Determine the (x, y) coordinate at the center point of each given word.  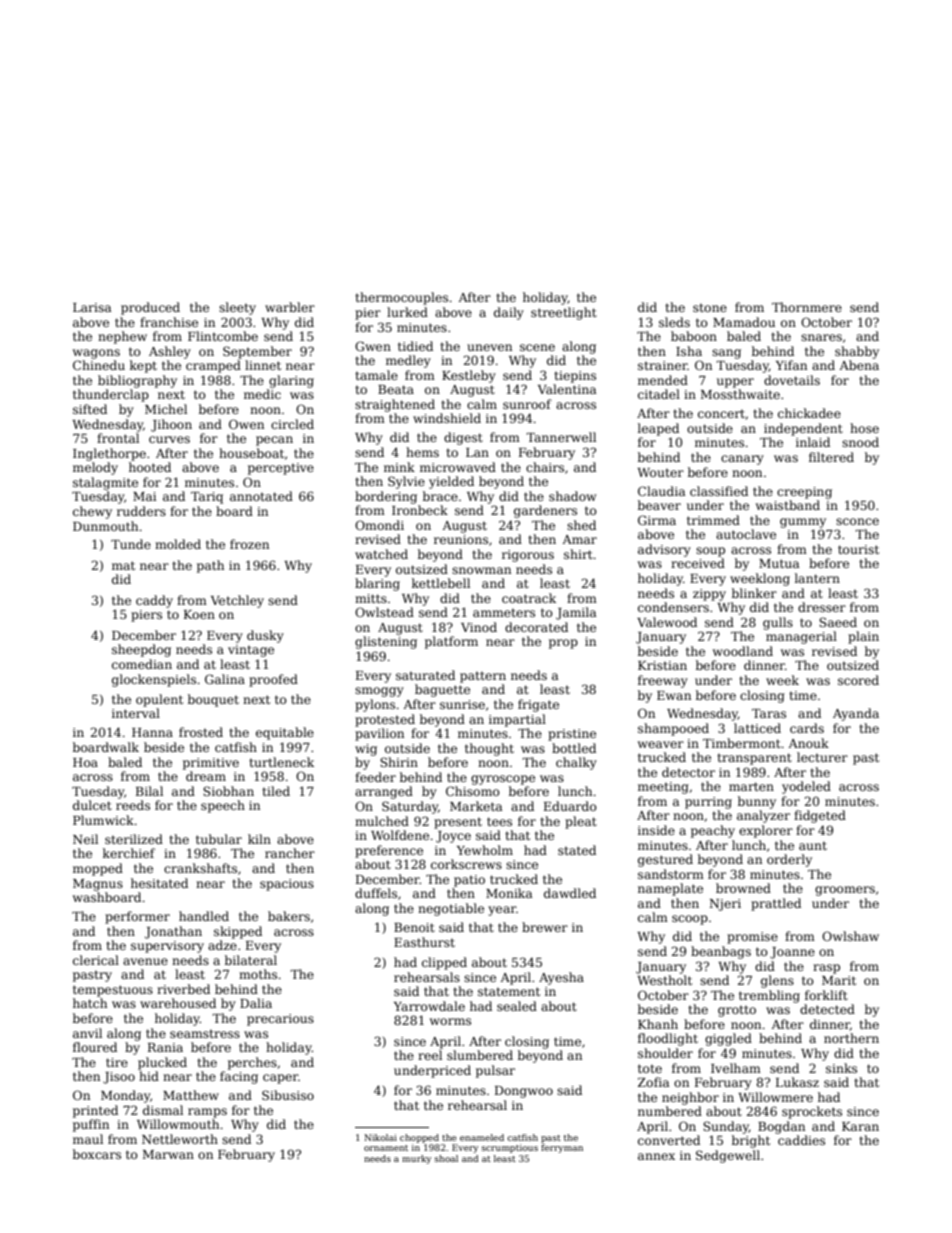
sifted (90, 409)
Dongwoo (524, 1092)
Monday (125, 1096)
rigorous (528, 556)
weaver (661, 744)
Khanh (658, 1024)
